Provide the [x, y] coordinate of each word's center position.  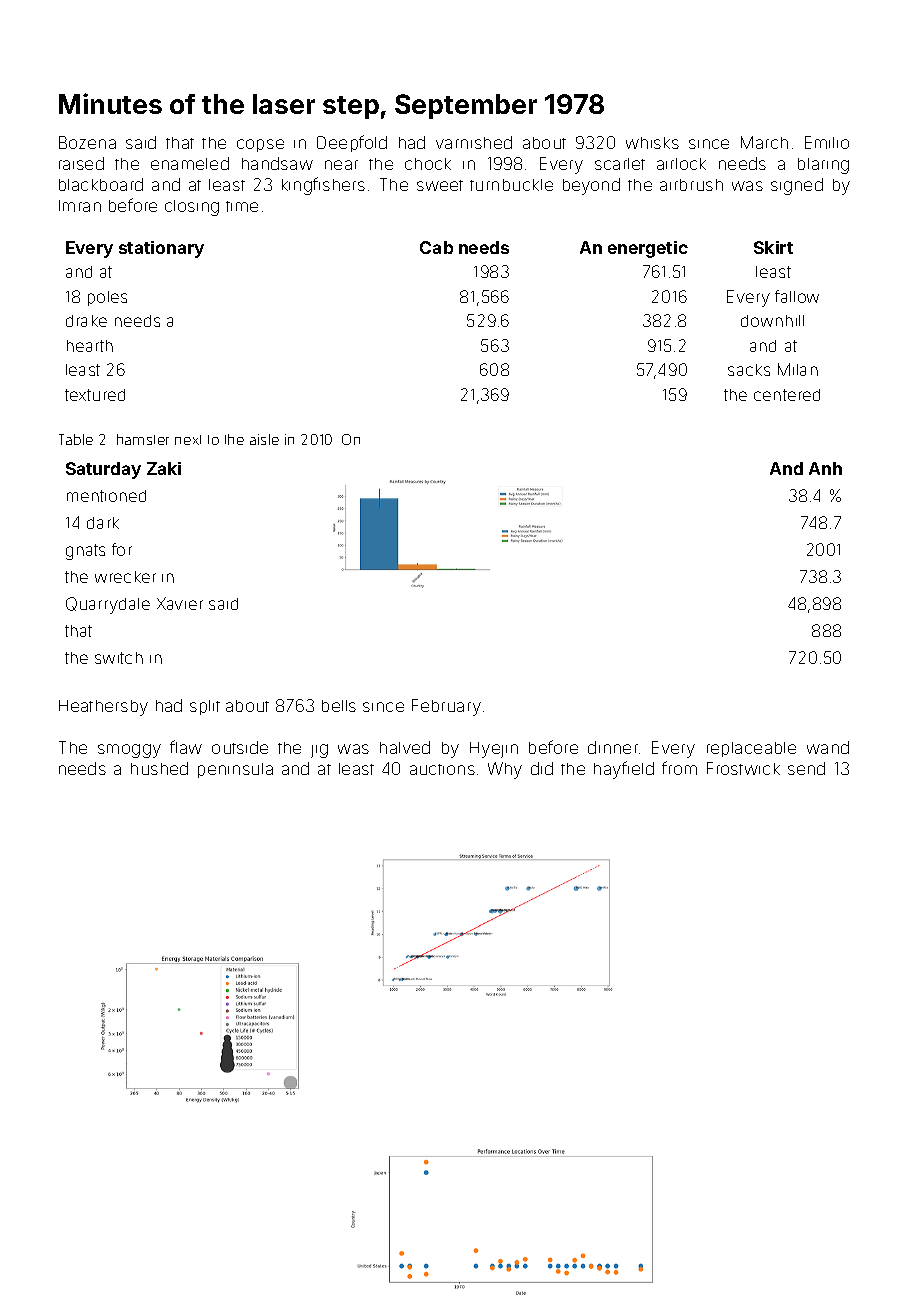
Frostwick [743, 768]
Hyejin [494, 750]
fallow [797, 296]
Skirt [773, 247]
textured [95, 395]
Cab [436, 247]
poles [107, 298]
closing [192, 208]
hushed [159, 768]
